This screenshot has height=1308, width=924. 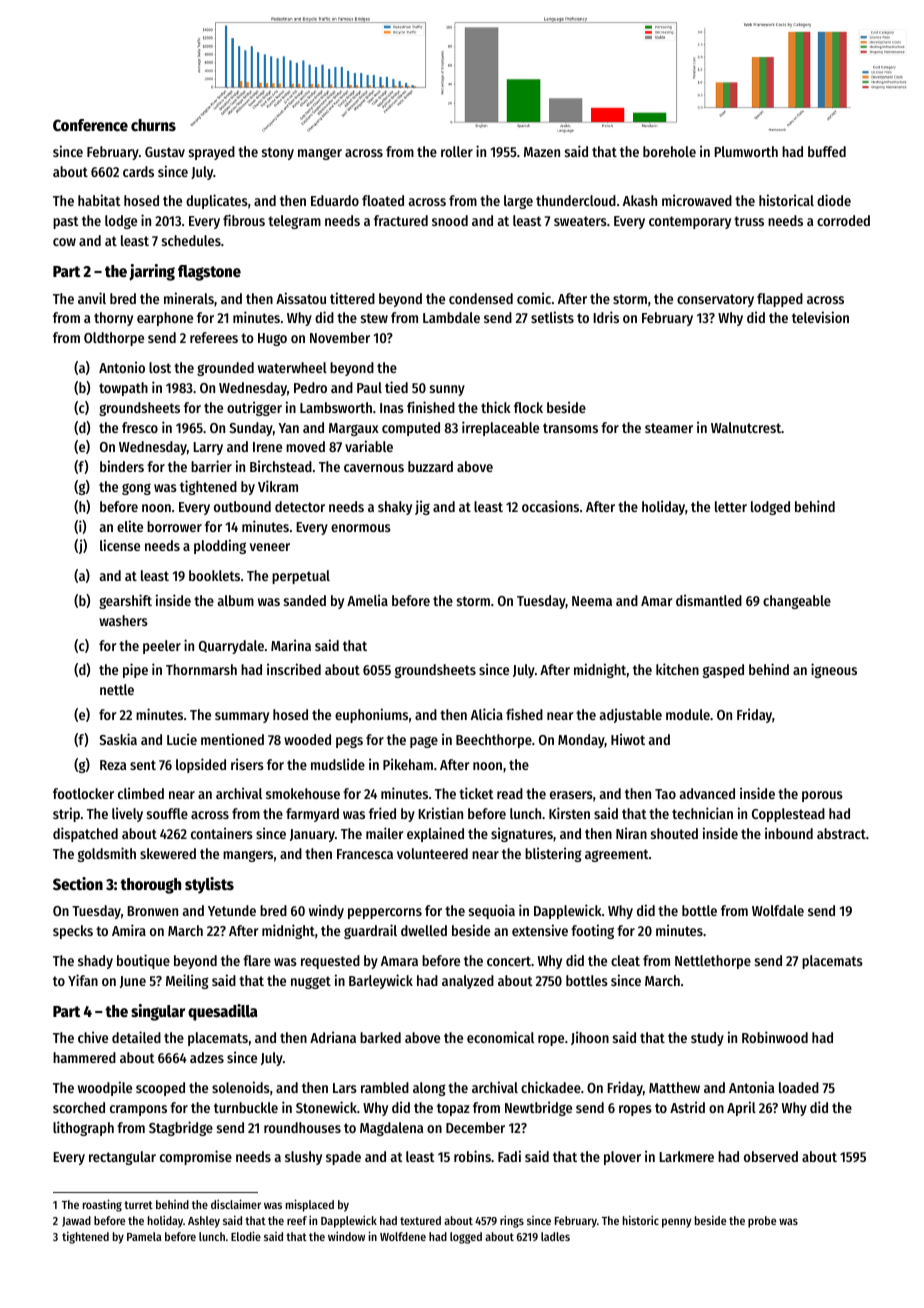 I want to click on climbed, so click(x=141, y=793).
